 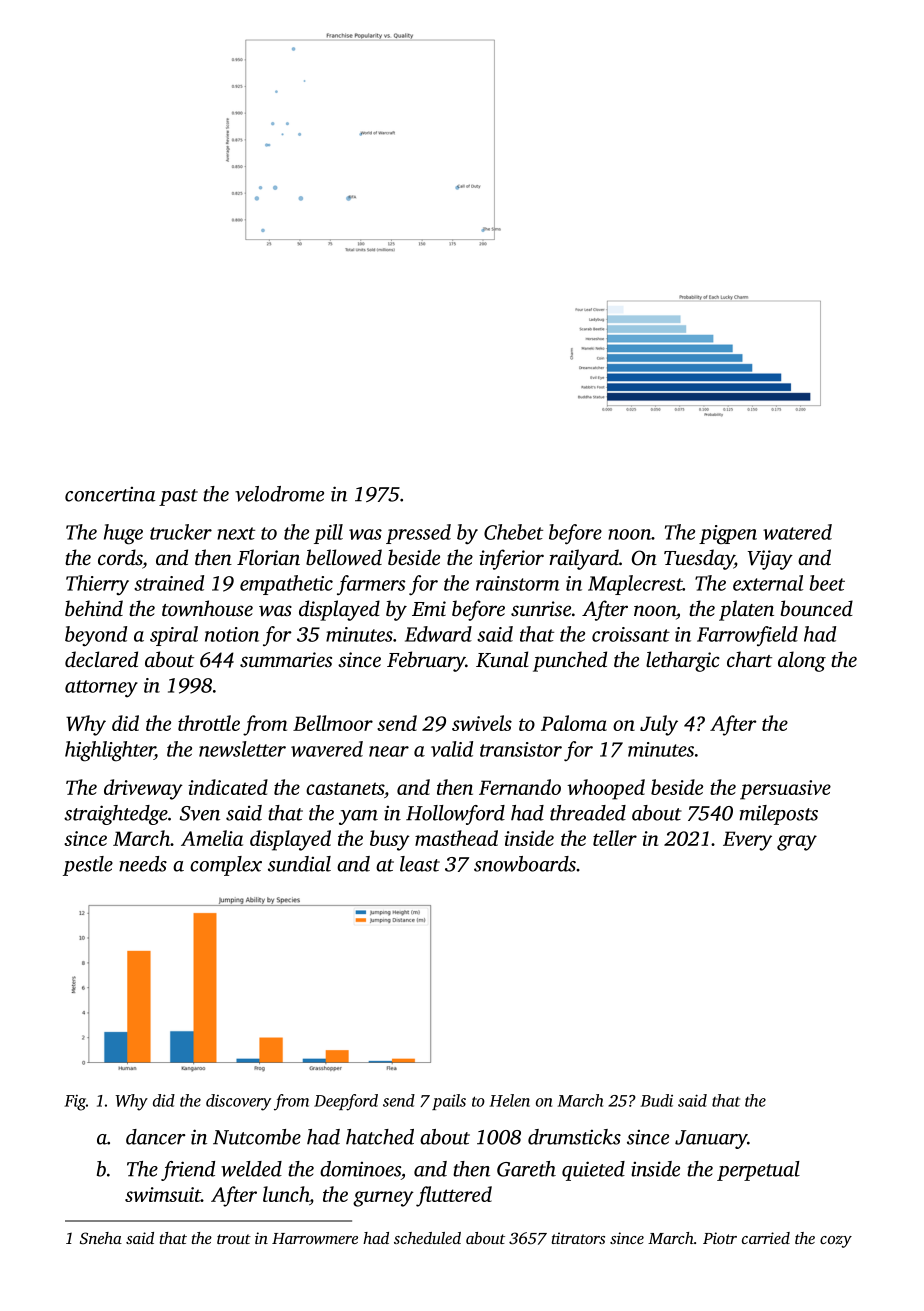 What do you see at coordinates (333, 723) in the page?
I see `Bellmoor` at bounding box center [333, 723].
